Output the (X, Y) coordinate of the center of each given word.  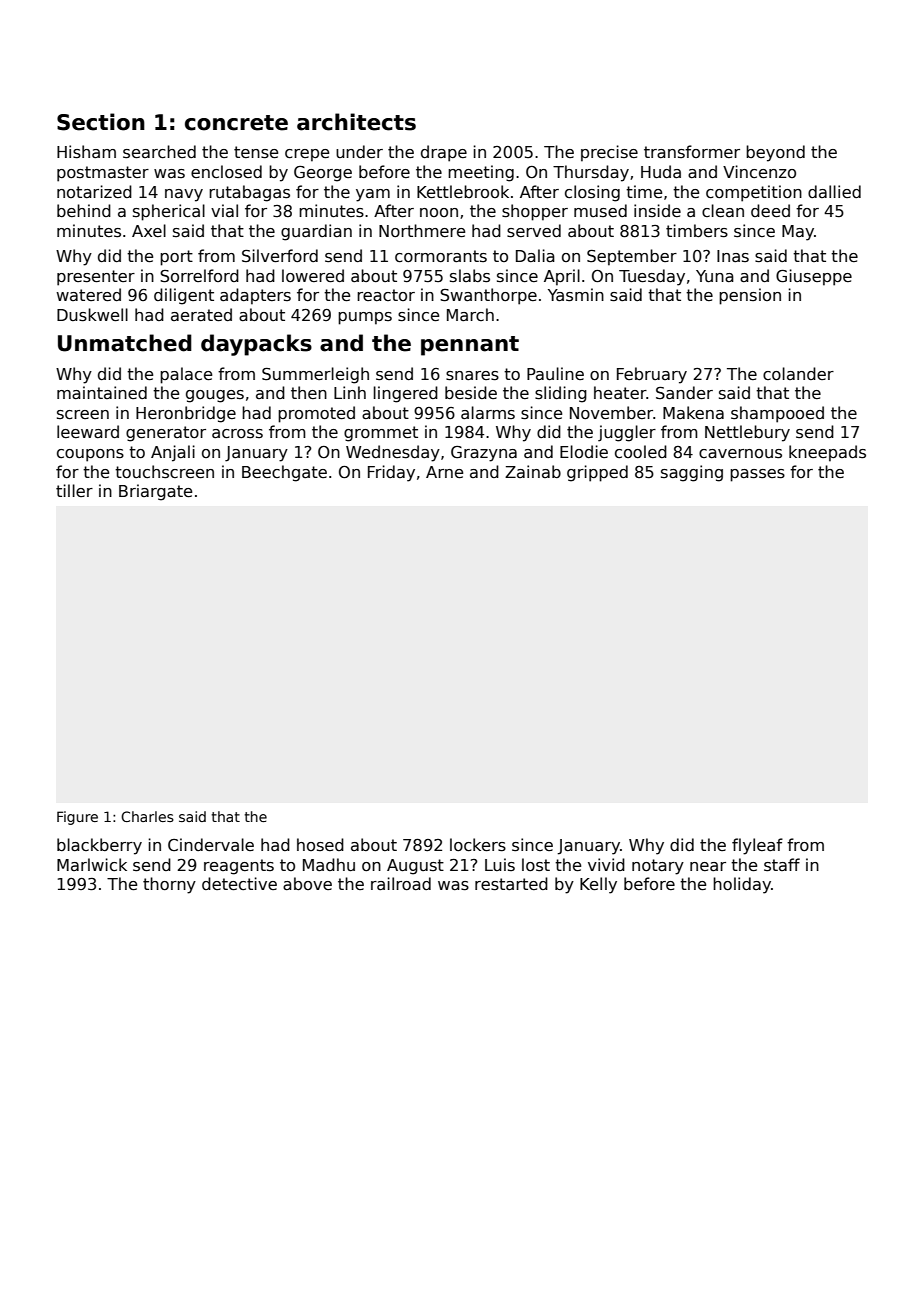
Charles (147, 816)
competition (754, 193)
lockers (478, 845)
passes (757, 475)
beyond (775, 153)
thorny (169, 885)
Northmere (422, 230)
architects (356, 122)
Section (101, 122)
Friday (391, 473)
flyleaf (757, 846)
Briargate (155, 492)
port (176, 258)
